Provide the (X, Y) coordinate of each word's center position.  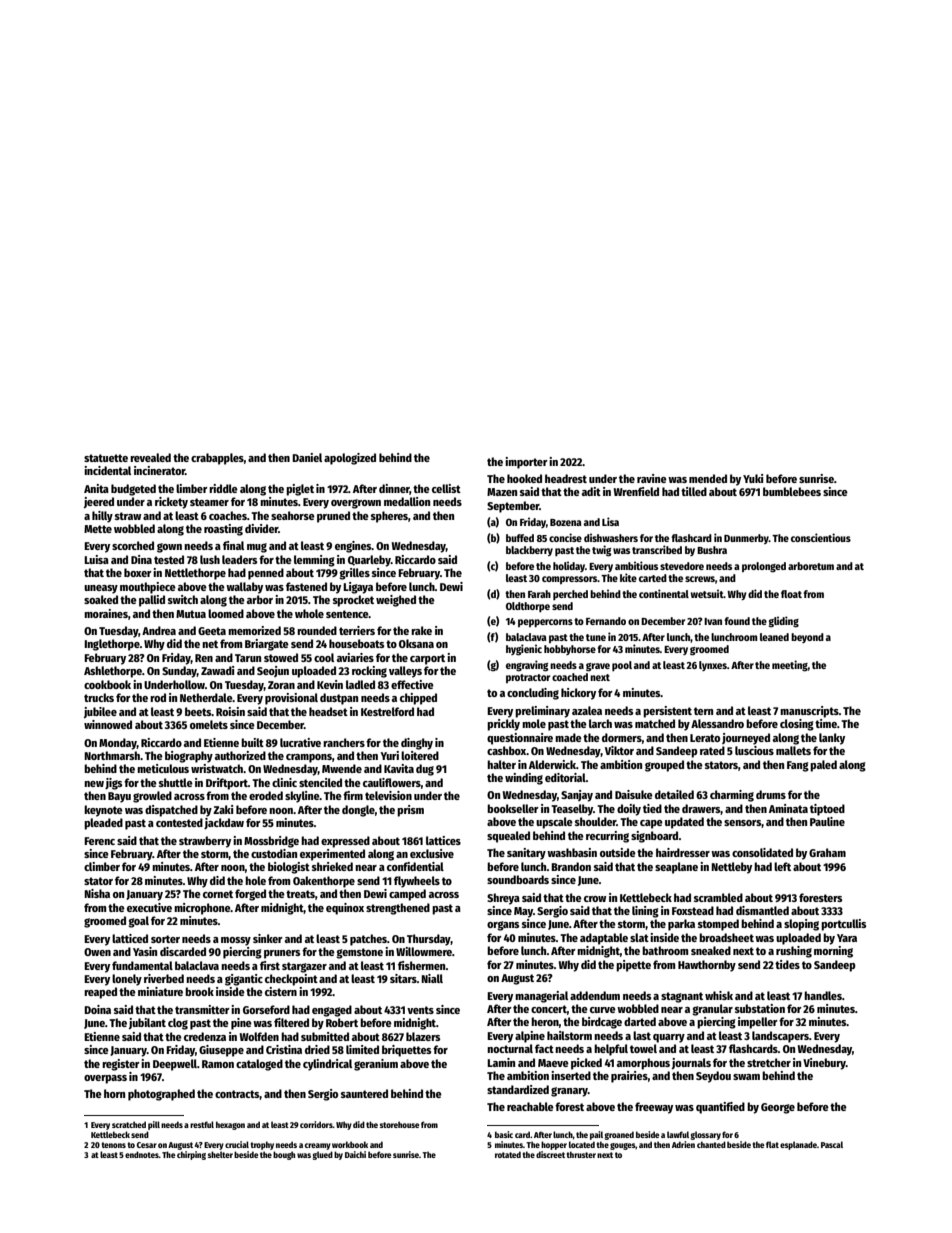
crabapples (217, 459)
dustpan (339, 699)
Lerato (705, 738)
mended (708, 478)
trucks (99, 697)
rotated (508, 1154)
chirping (191, 1155)
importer (526, 463)
